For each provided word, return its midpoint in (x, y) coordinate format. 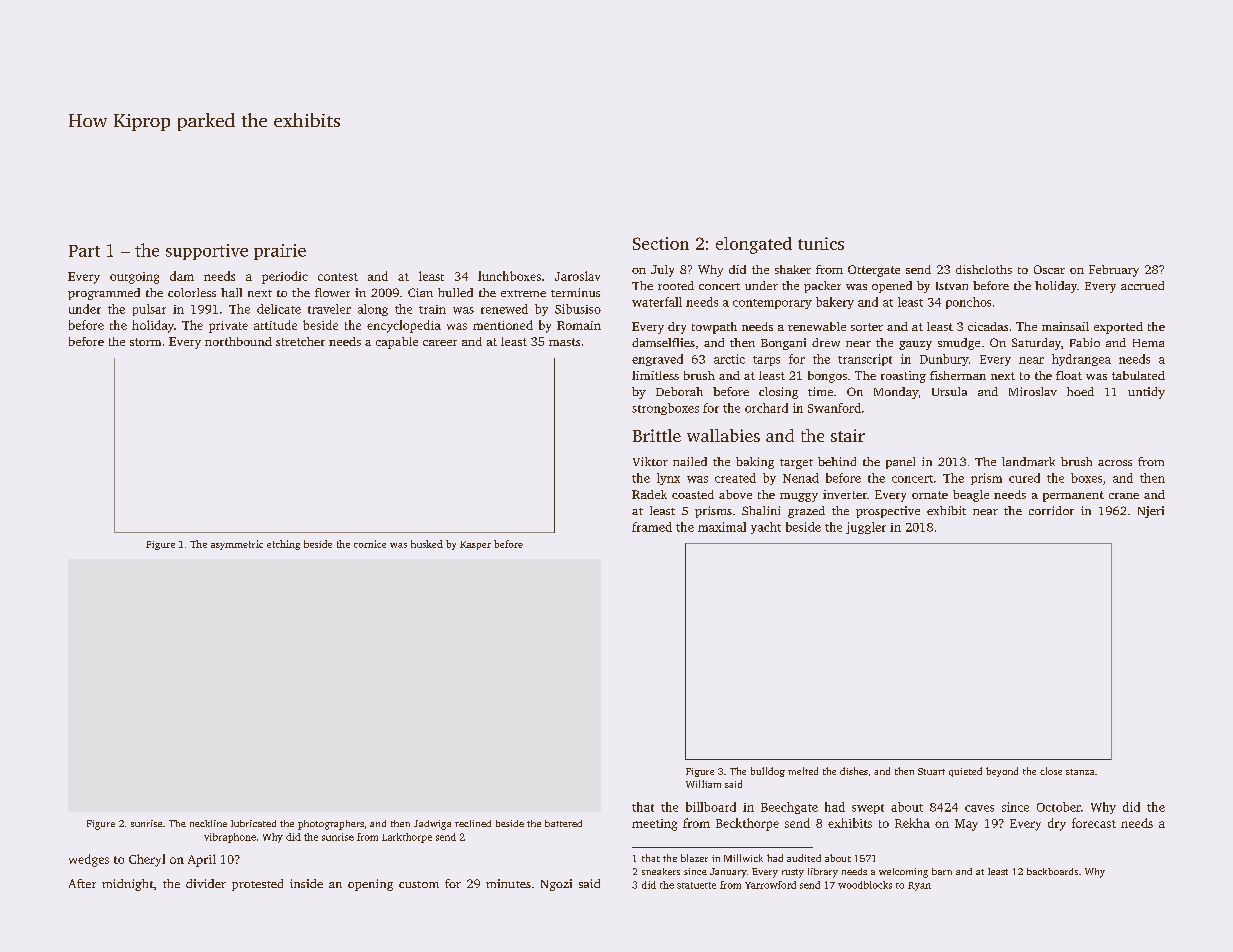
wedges (89, 860)
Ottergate (874, 271)
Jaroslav (577, 276)
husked (427, 544)
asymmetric (237, 545)
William (703, 784)
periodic (285, 277)
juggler (866, 528)
